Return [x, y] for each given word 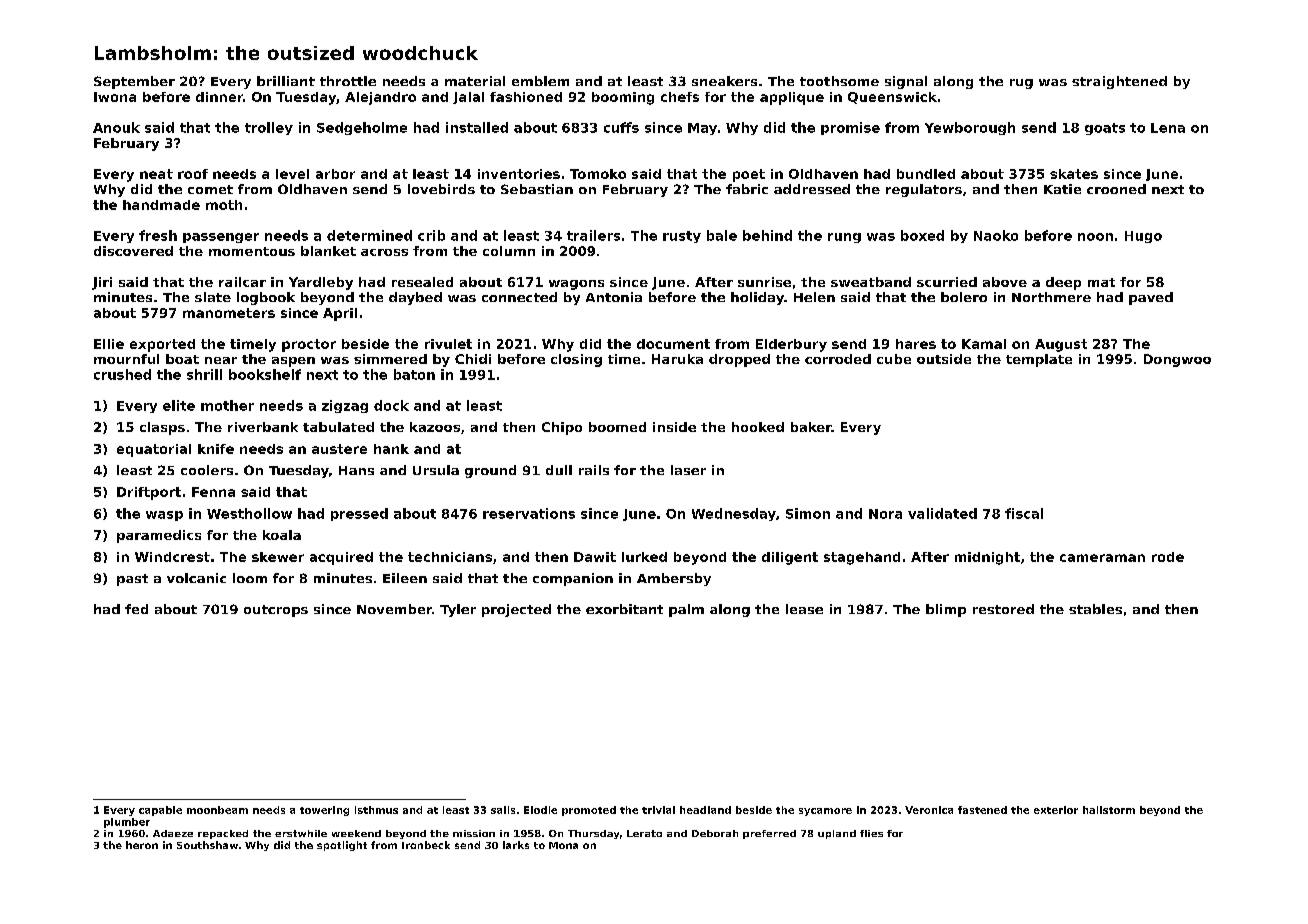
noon [1095, 237]
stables [1095, 609]
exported [162, 345]
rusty [682, 237]
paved [1151, 298]
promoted [589, 811]
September [134, 82]
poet [749, 175]
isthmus [376, 810]
